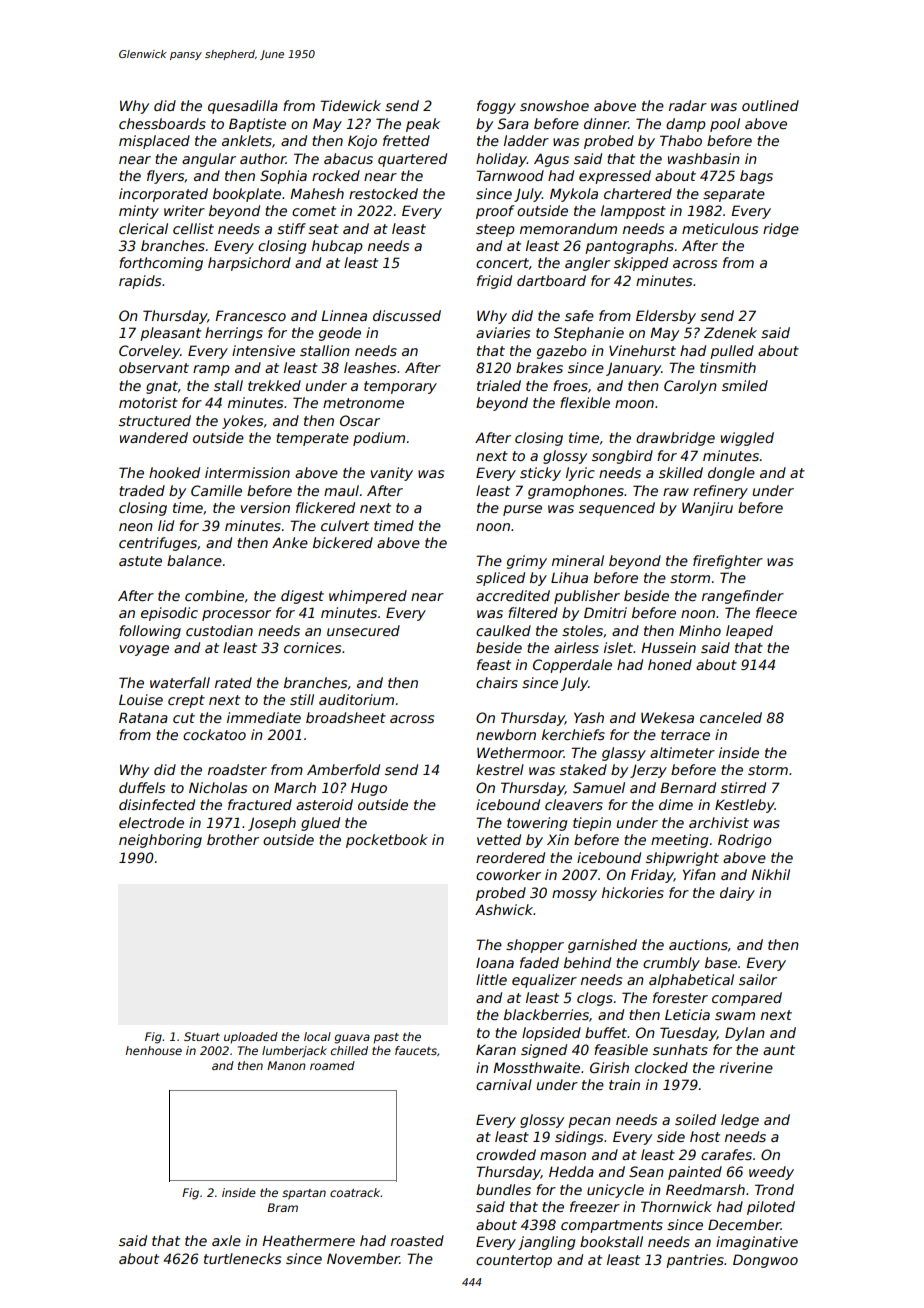 The width and height of the screenshot is (924, 1308). What do you see at coordinates (169, 614) in the screenshot?
I see `episodic` at bounding box center [169, 614].
